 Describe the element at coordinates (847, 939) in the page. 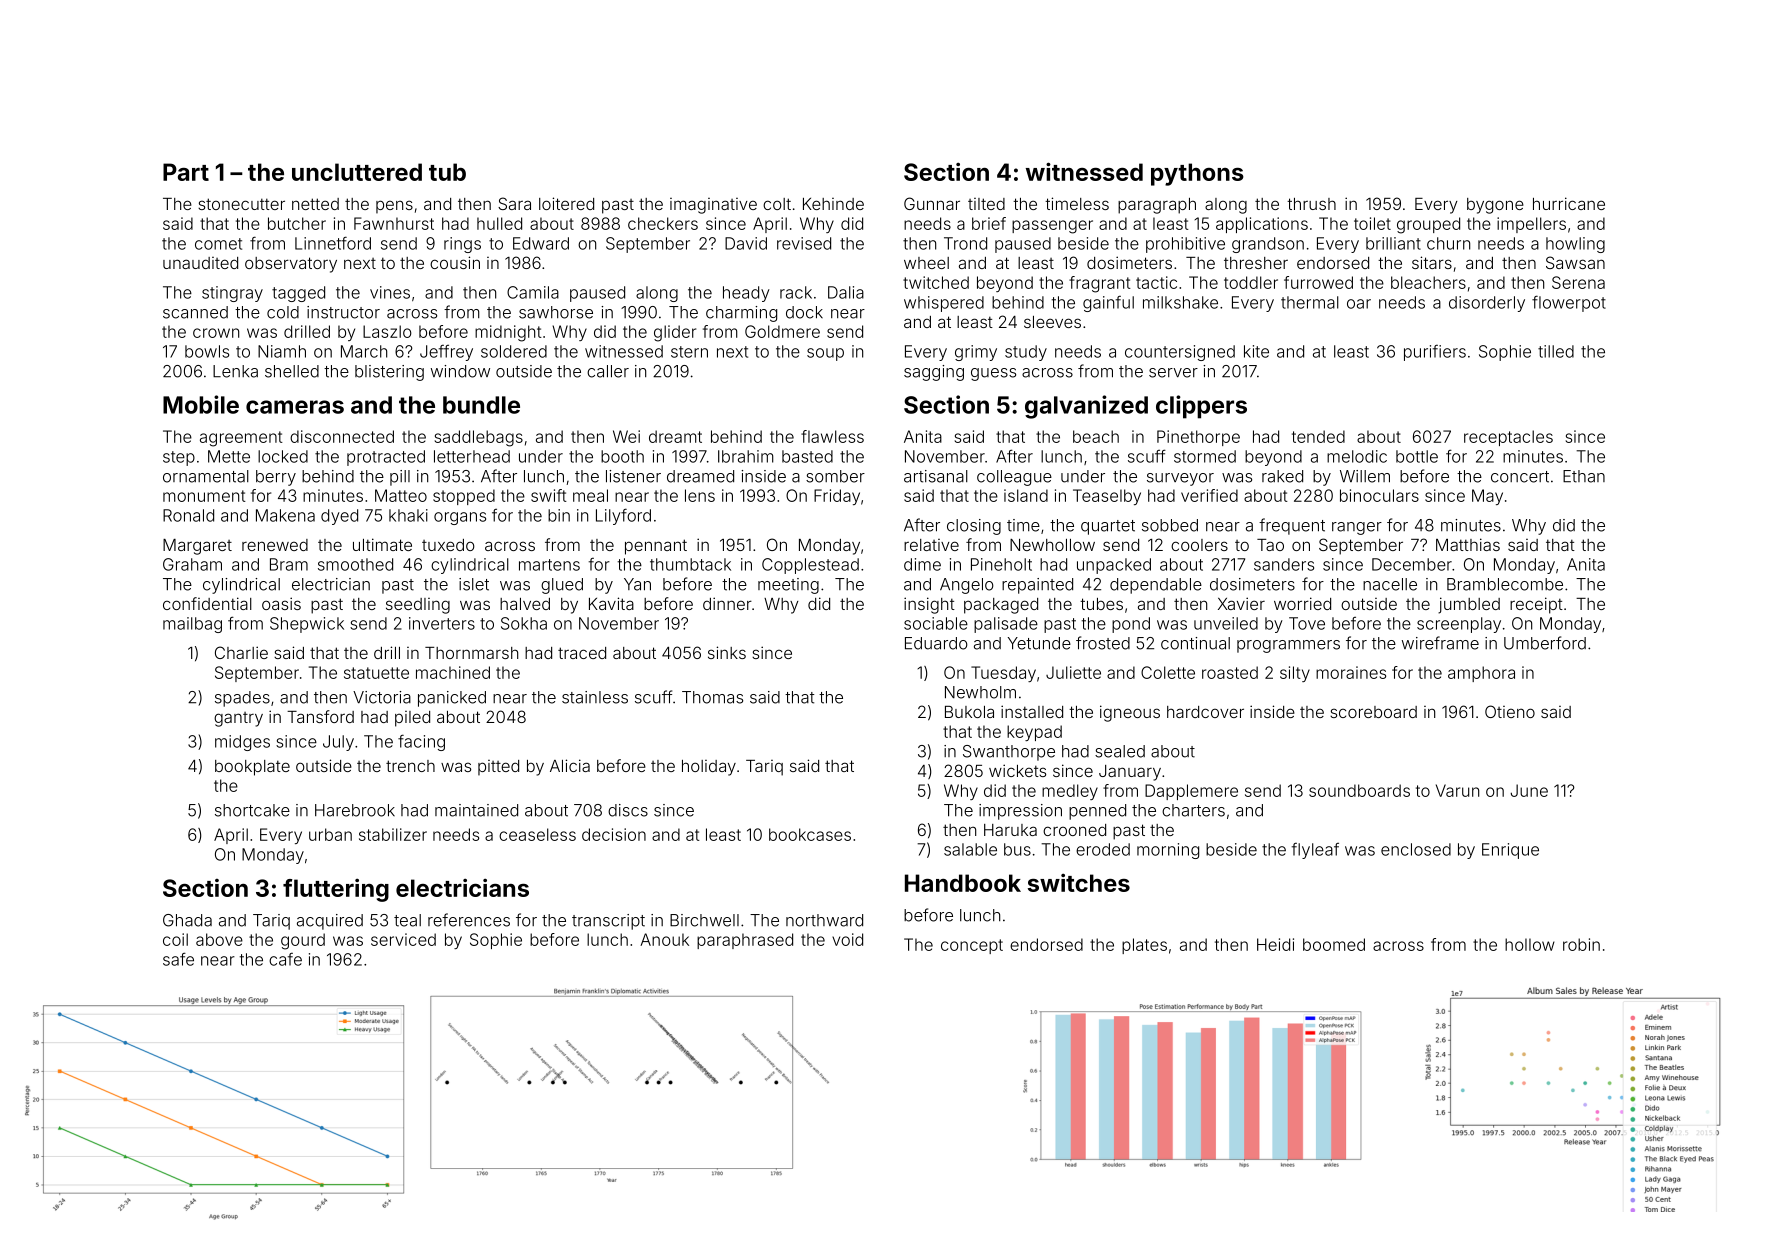

I see `void` at that location.
